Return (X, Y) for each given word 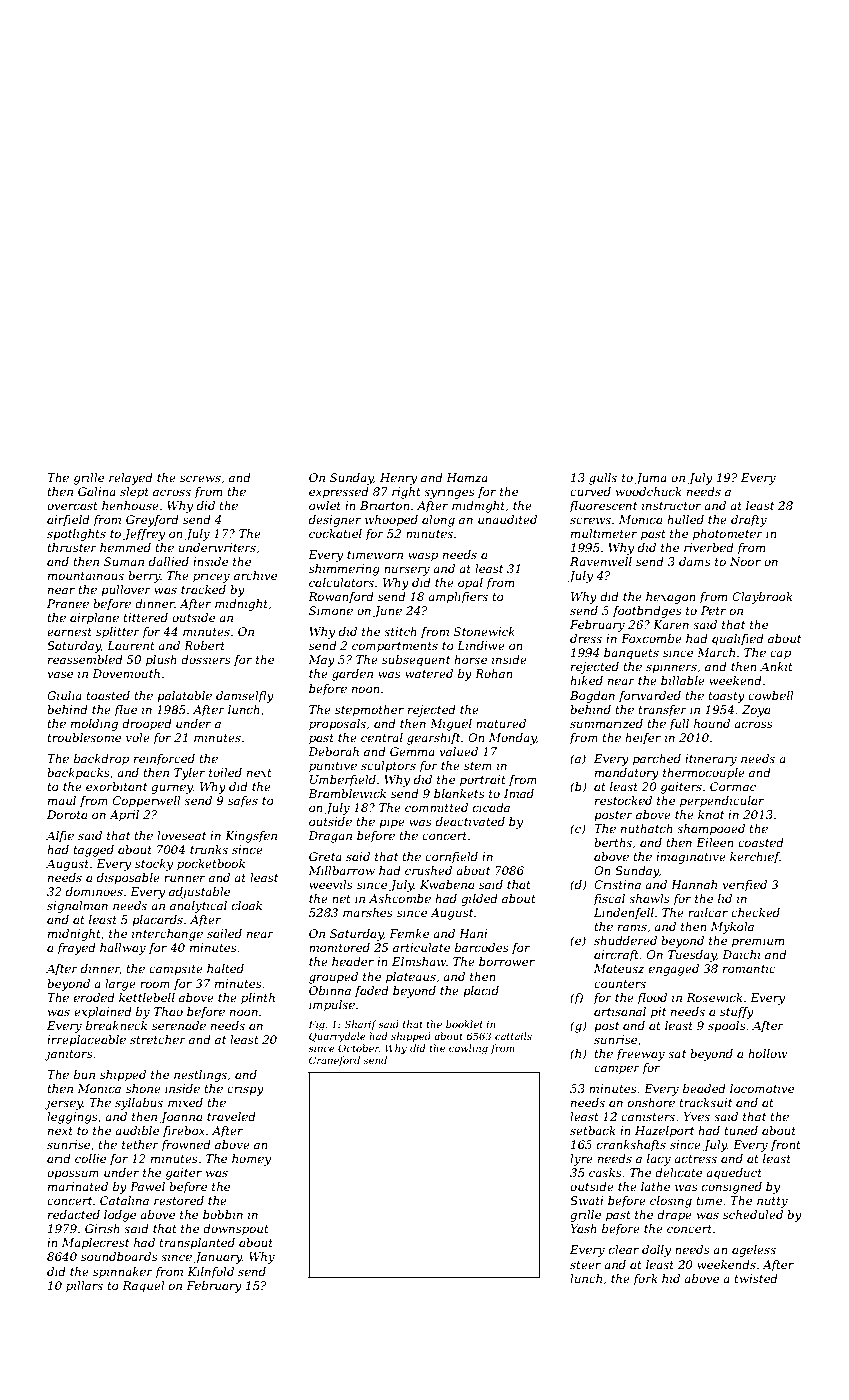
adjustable (199, 893)
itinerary (711, 760)
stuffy (737, 1013)
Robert (204, 645)
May (321, 661)
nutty (772, 1202)
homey (251, 1160)
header (353, 961)
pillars (84, 1287)
